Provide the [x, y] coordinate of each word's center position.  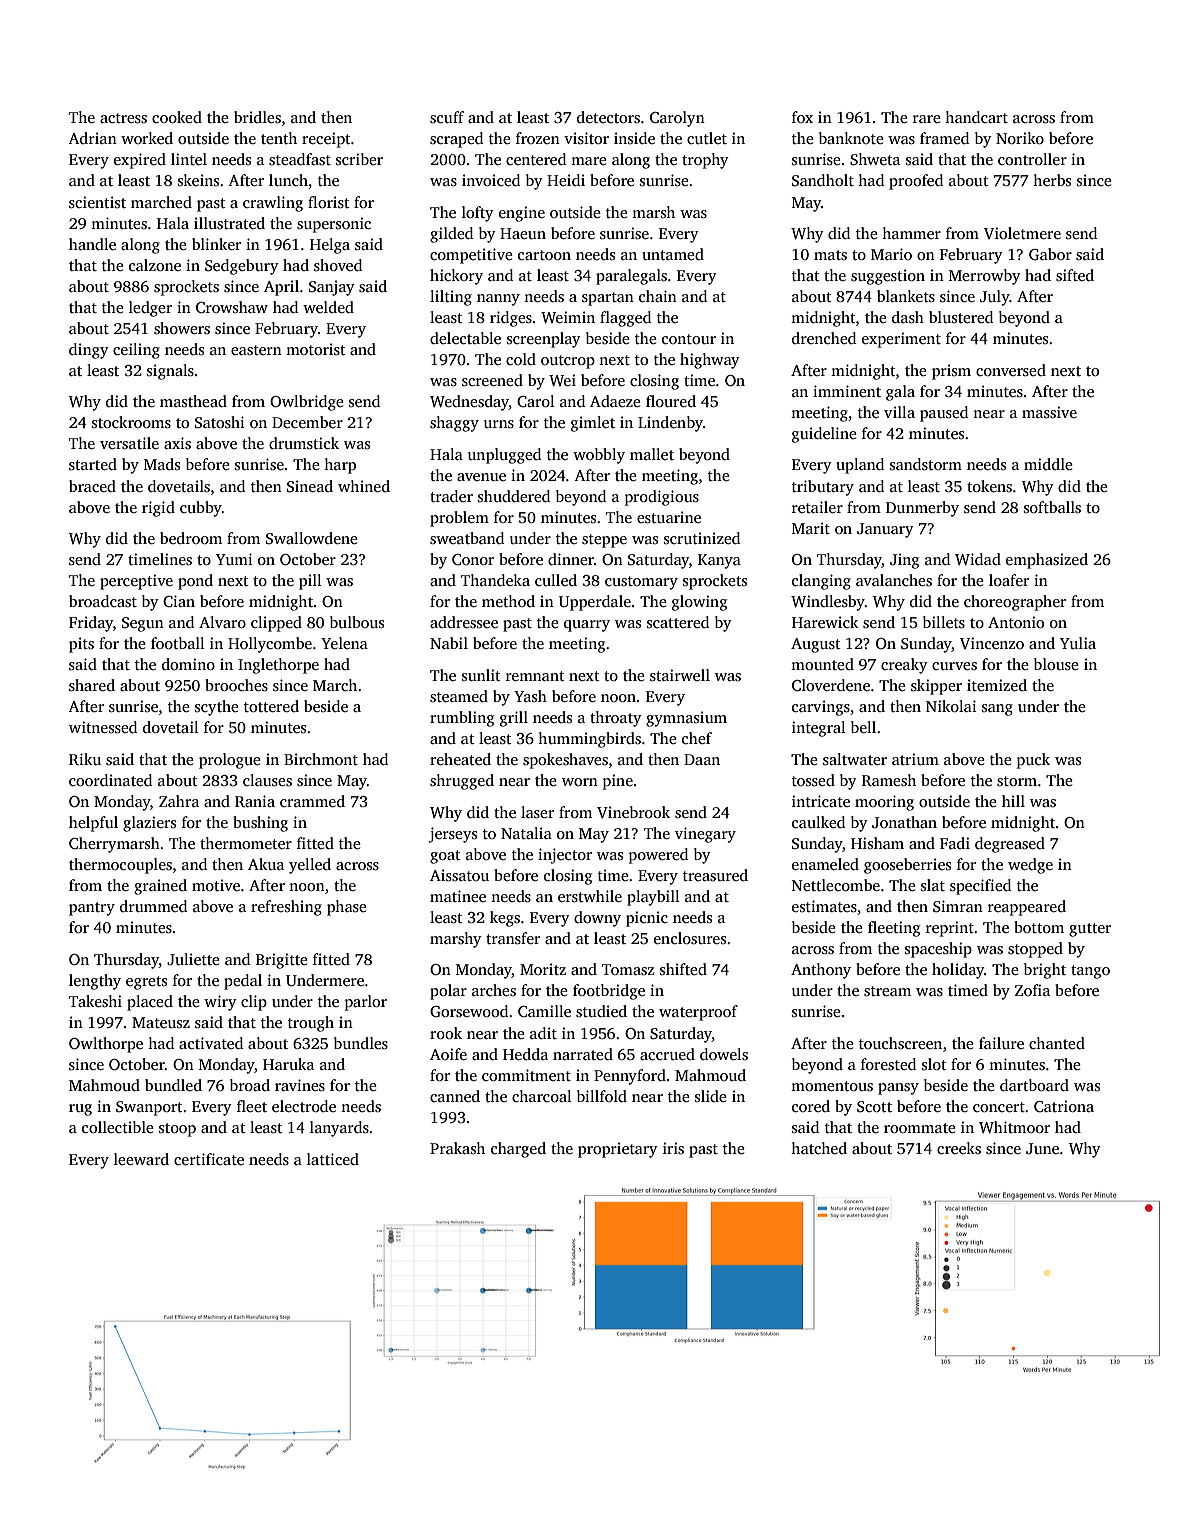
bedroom [191, 538]
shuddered [514, 496]
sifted [1075, 275]
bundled [173, 1085]
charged [518, 1150]
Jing [904, 561]
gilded [451, 235]
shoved [338, 265]
